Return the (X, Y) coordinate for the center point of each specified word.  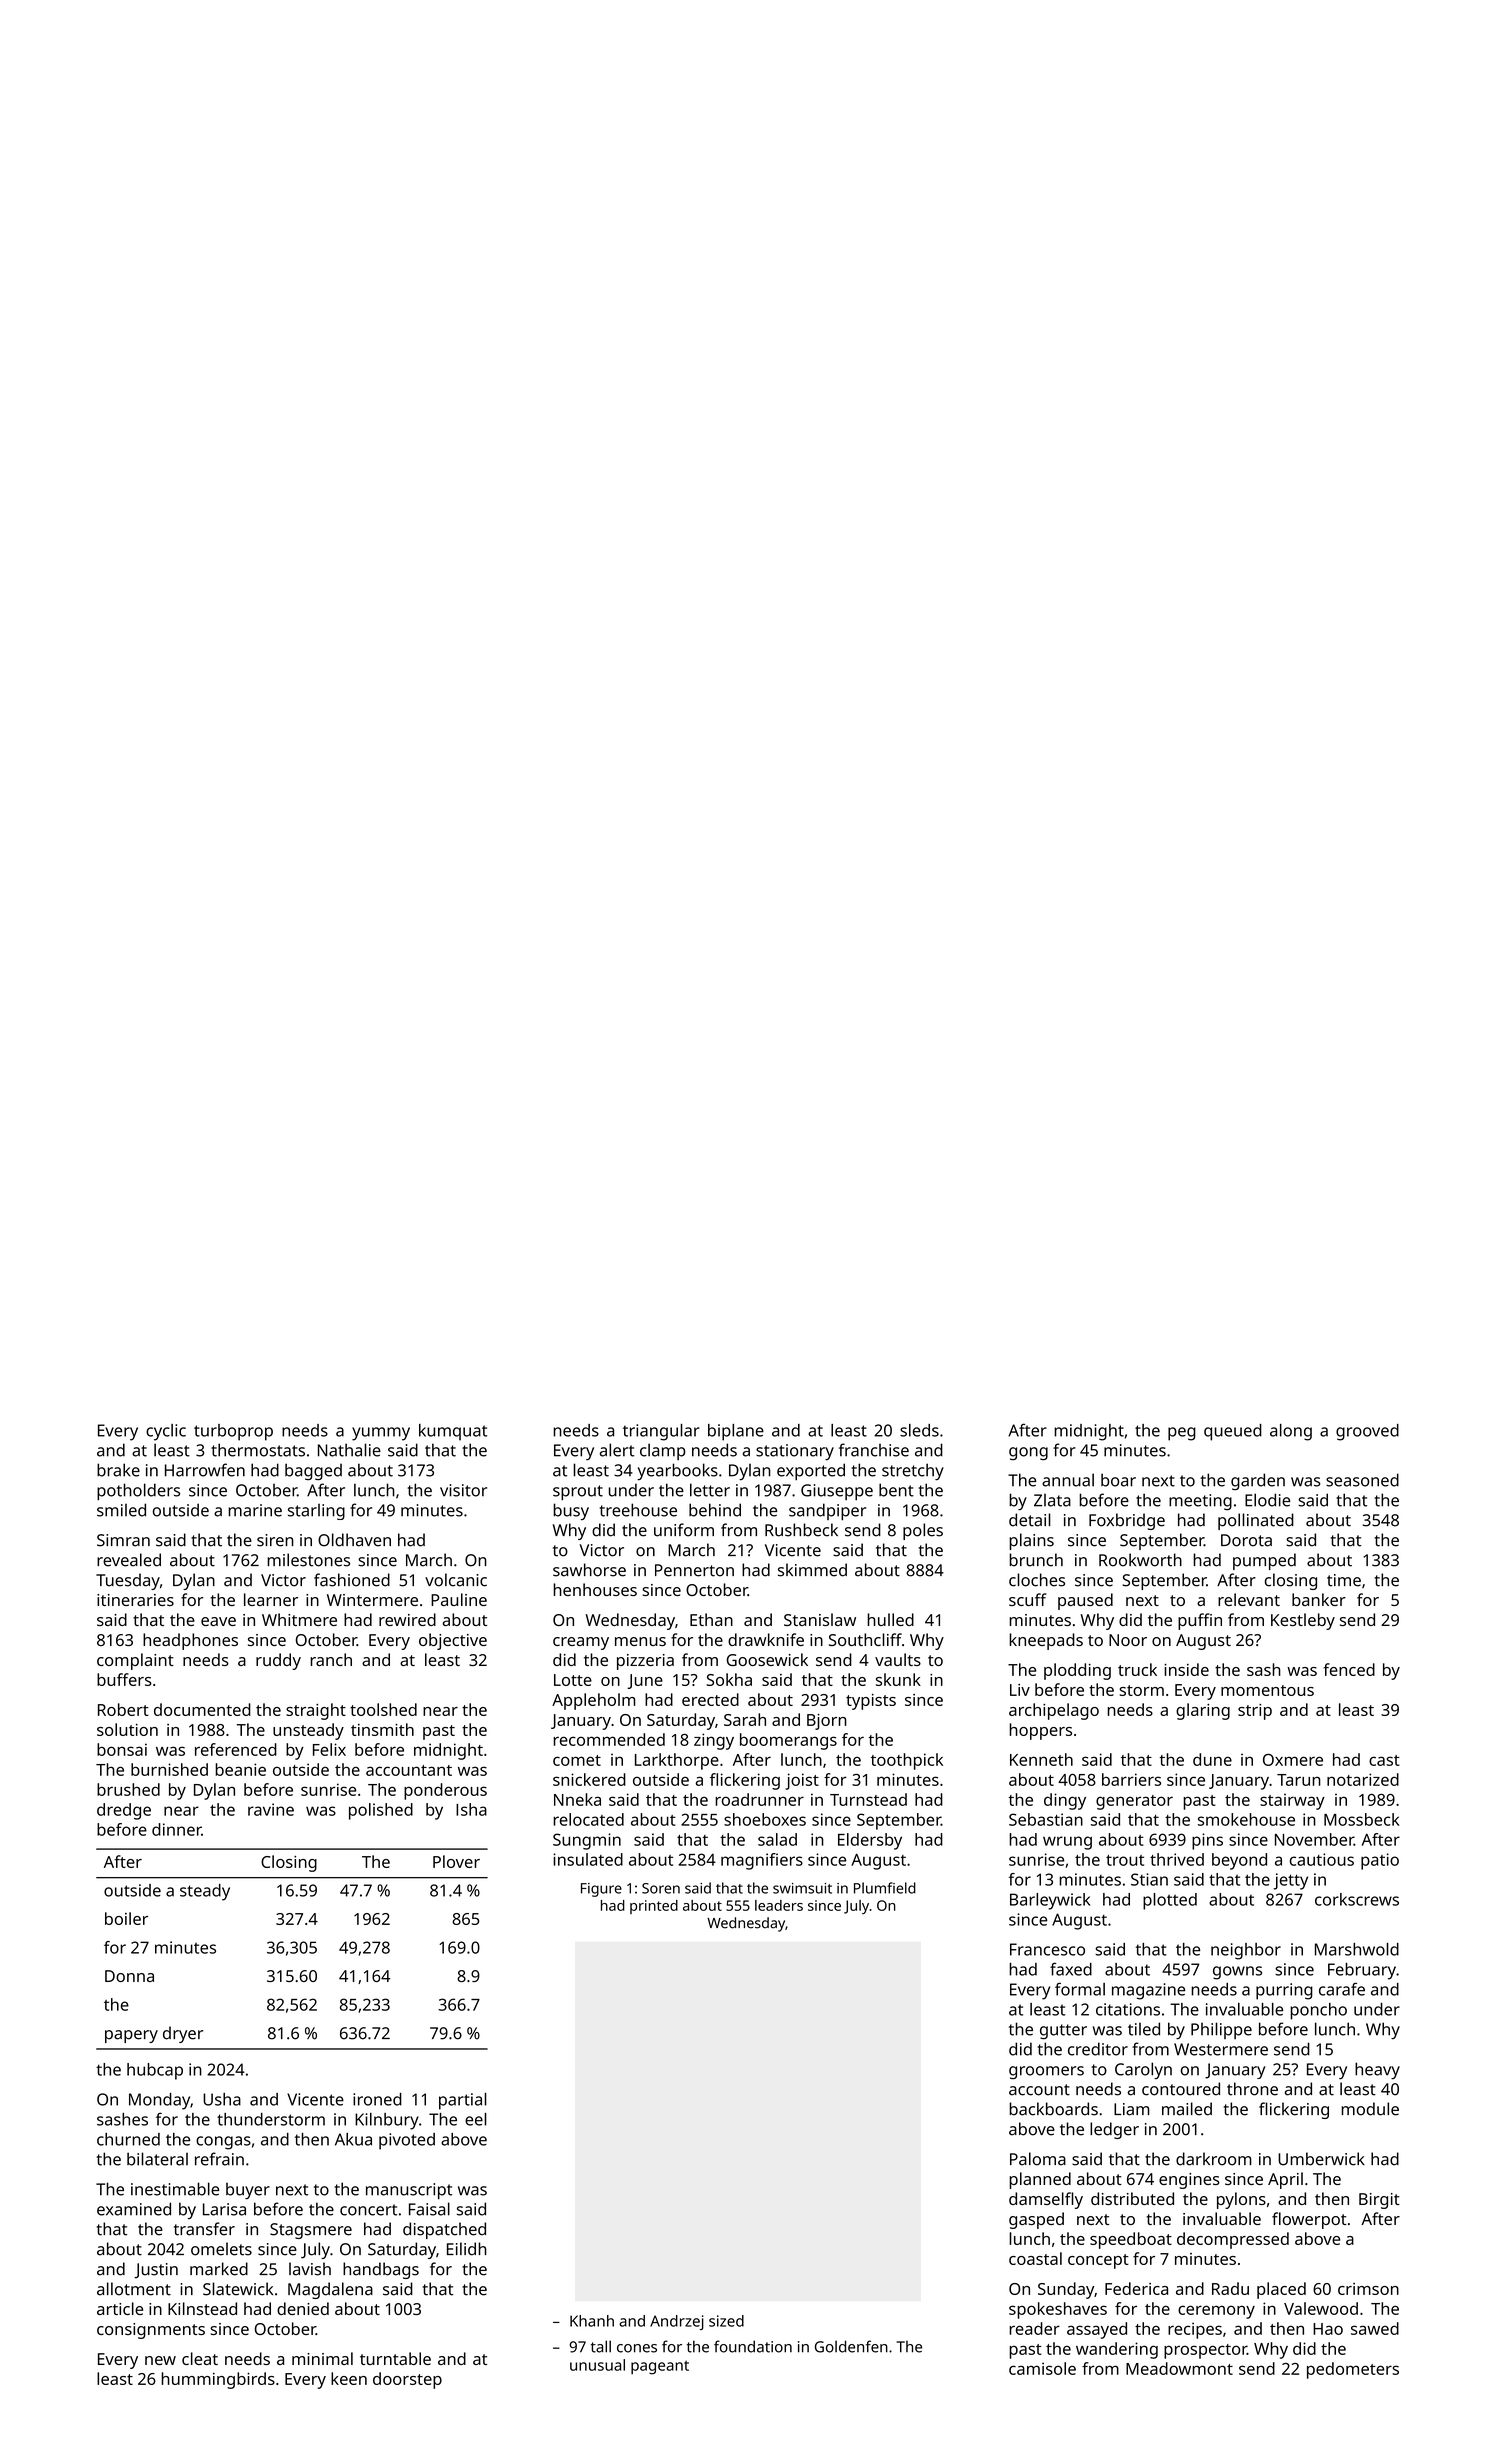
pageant (660, 2368)
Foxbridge (1127, 1521)
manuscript (409, 2191)
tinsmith (382, 1729)
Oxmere (1293, 1760)
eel (476, 2119)
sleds (919, 1430)
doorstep (407, 2380)
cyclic (166, 1432)
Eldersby (870, 1841)
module (1370, 2109)
